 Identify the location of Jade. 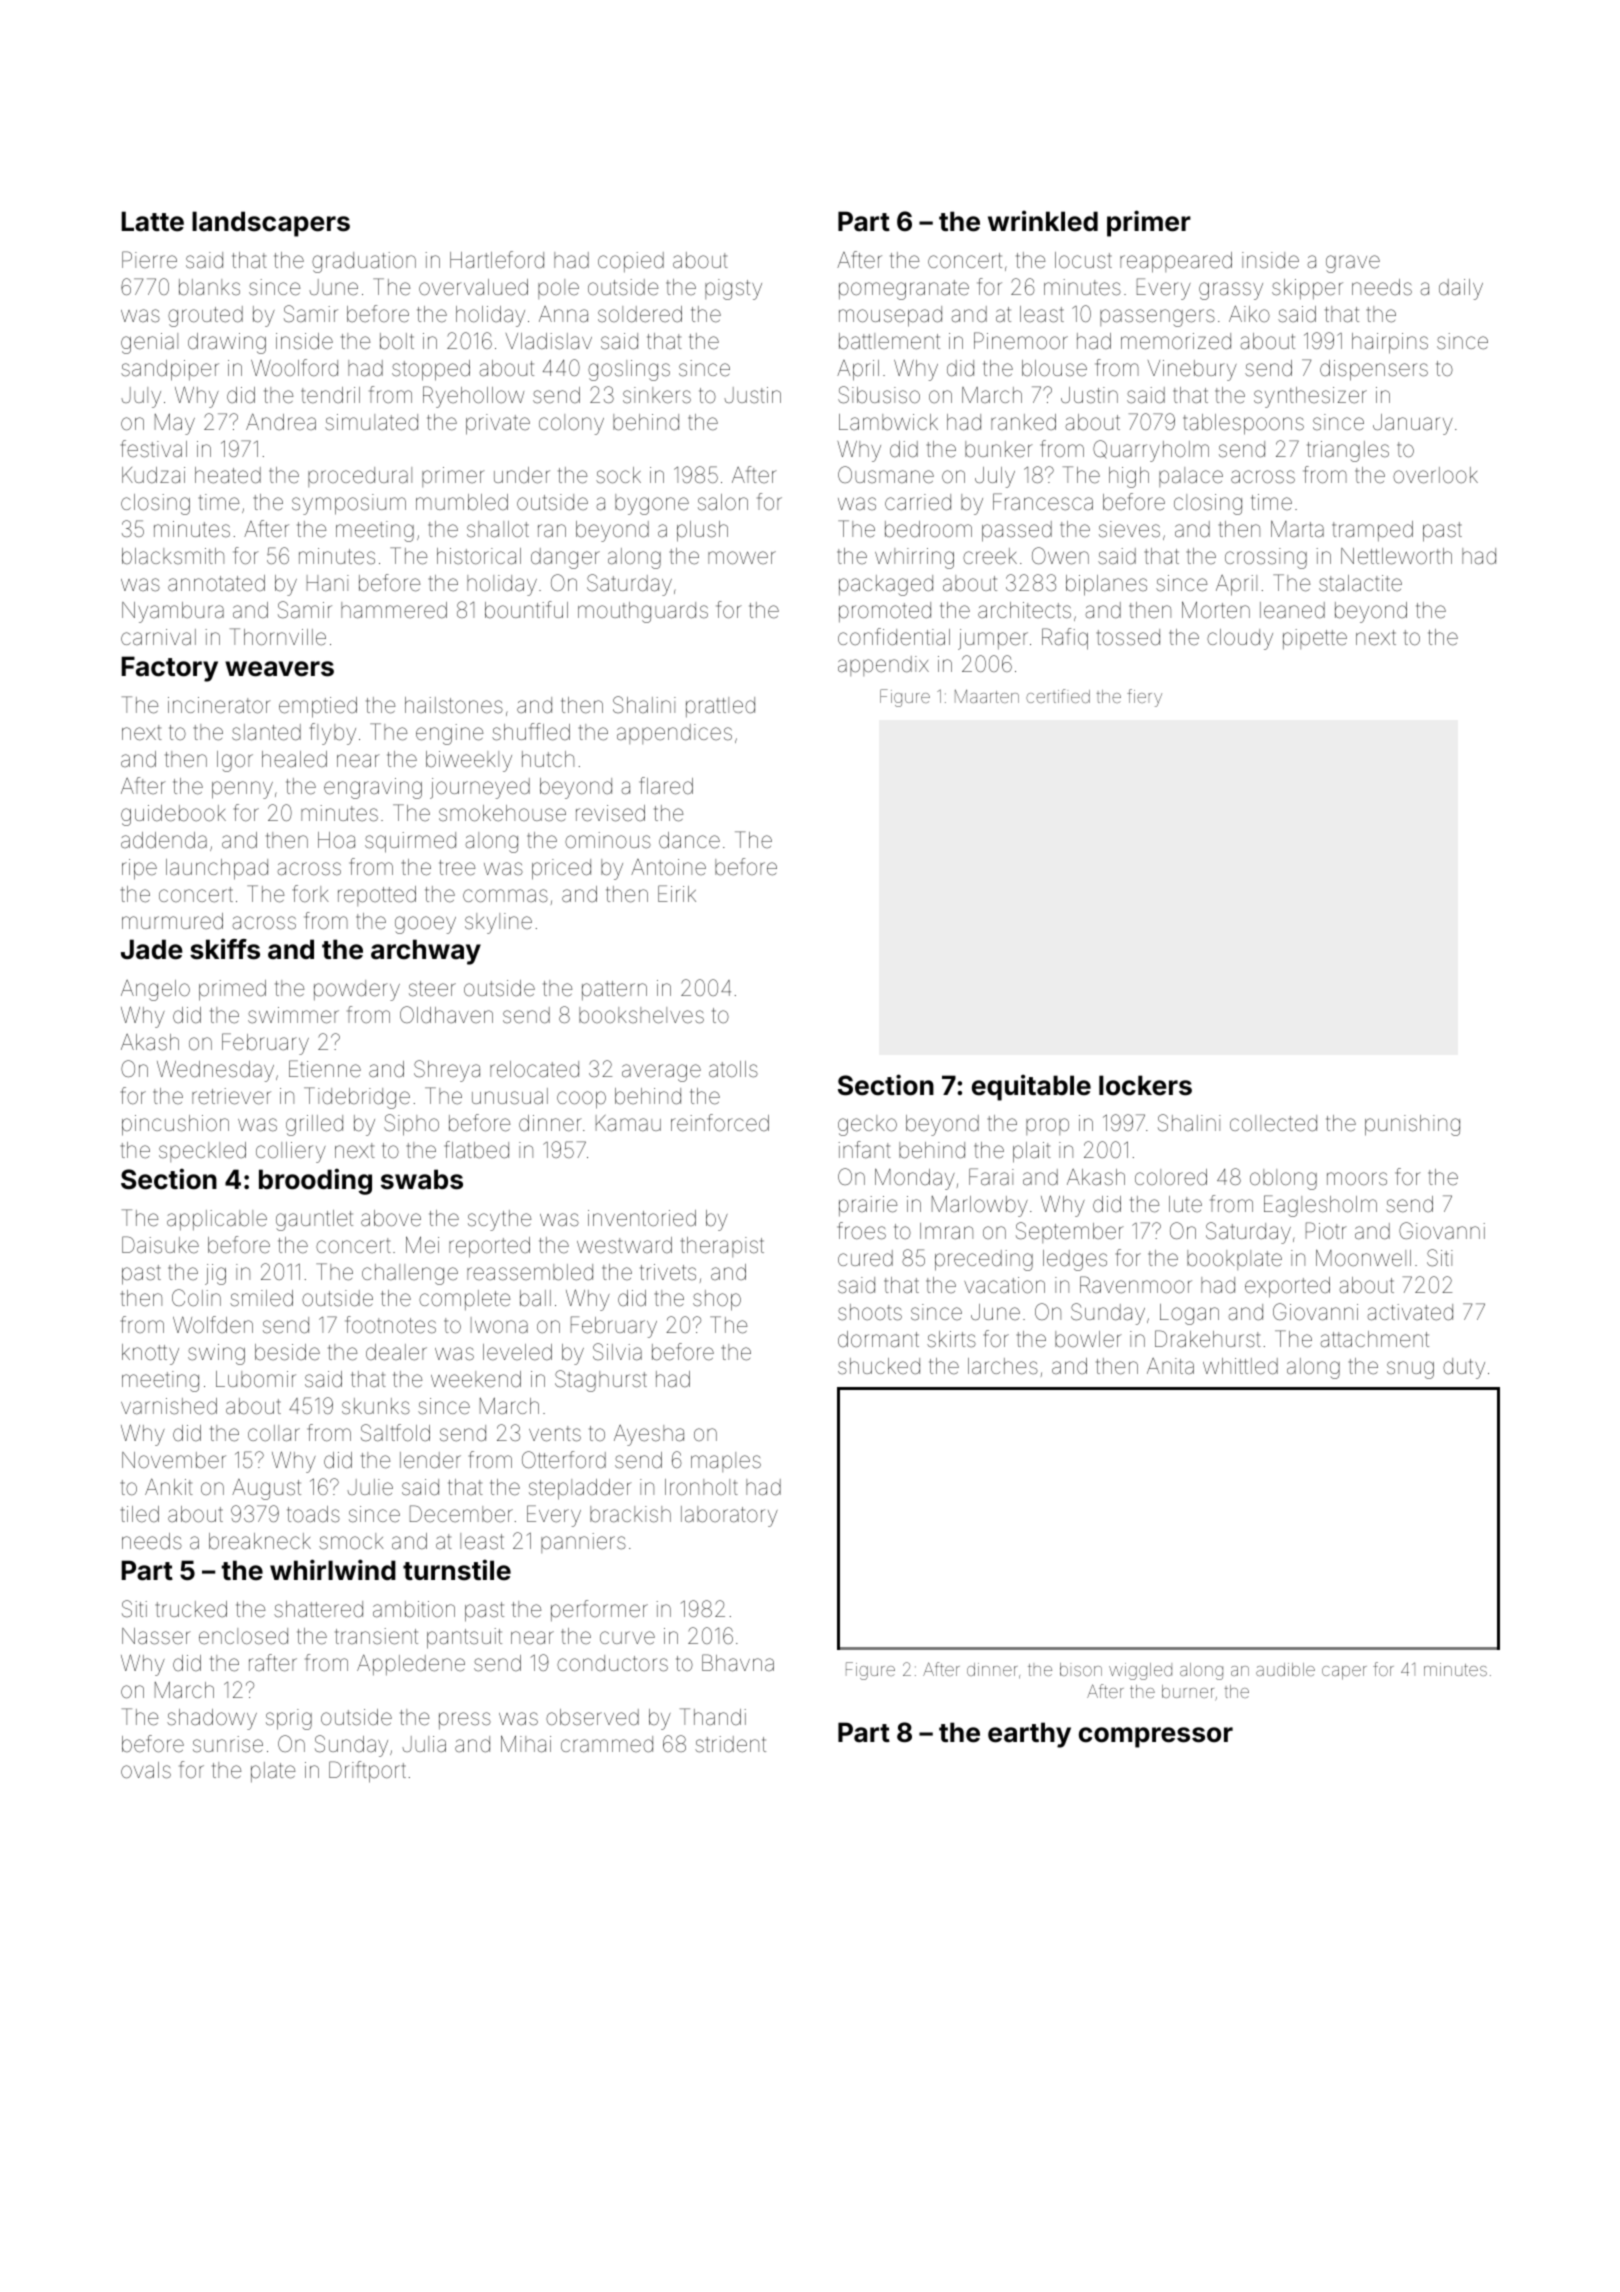
(152, 949).
